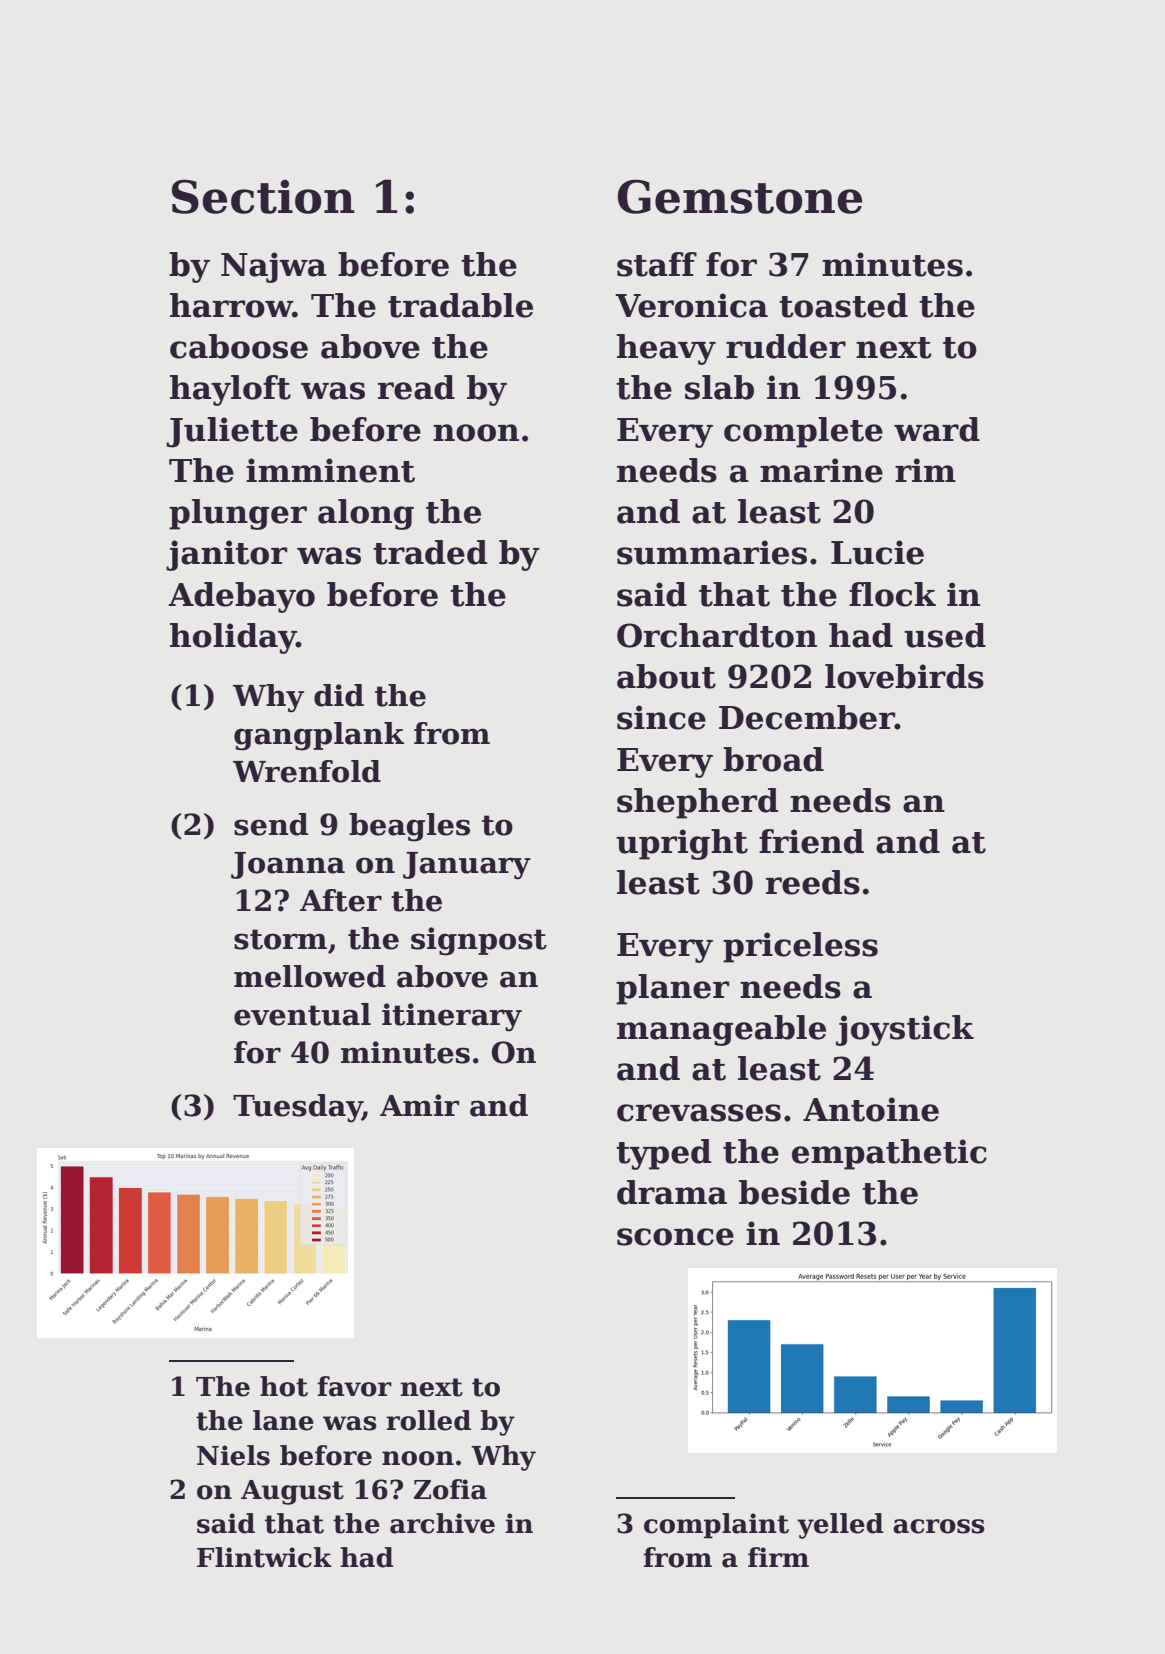  Describe the element at coordinates (264, 1557) in the screenshot. I see `Flintwick` at that location.
